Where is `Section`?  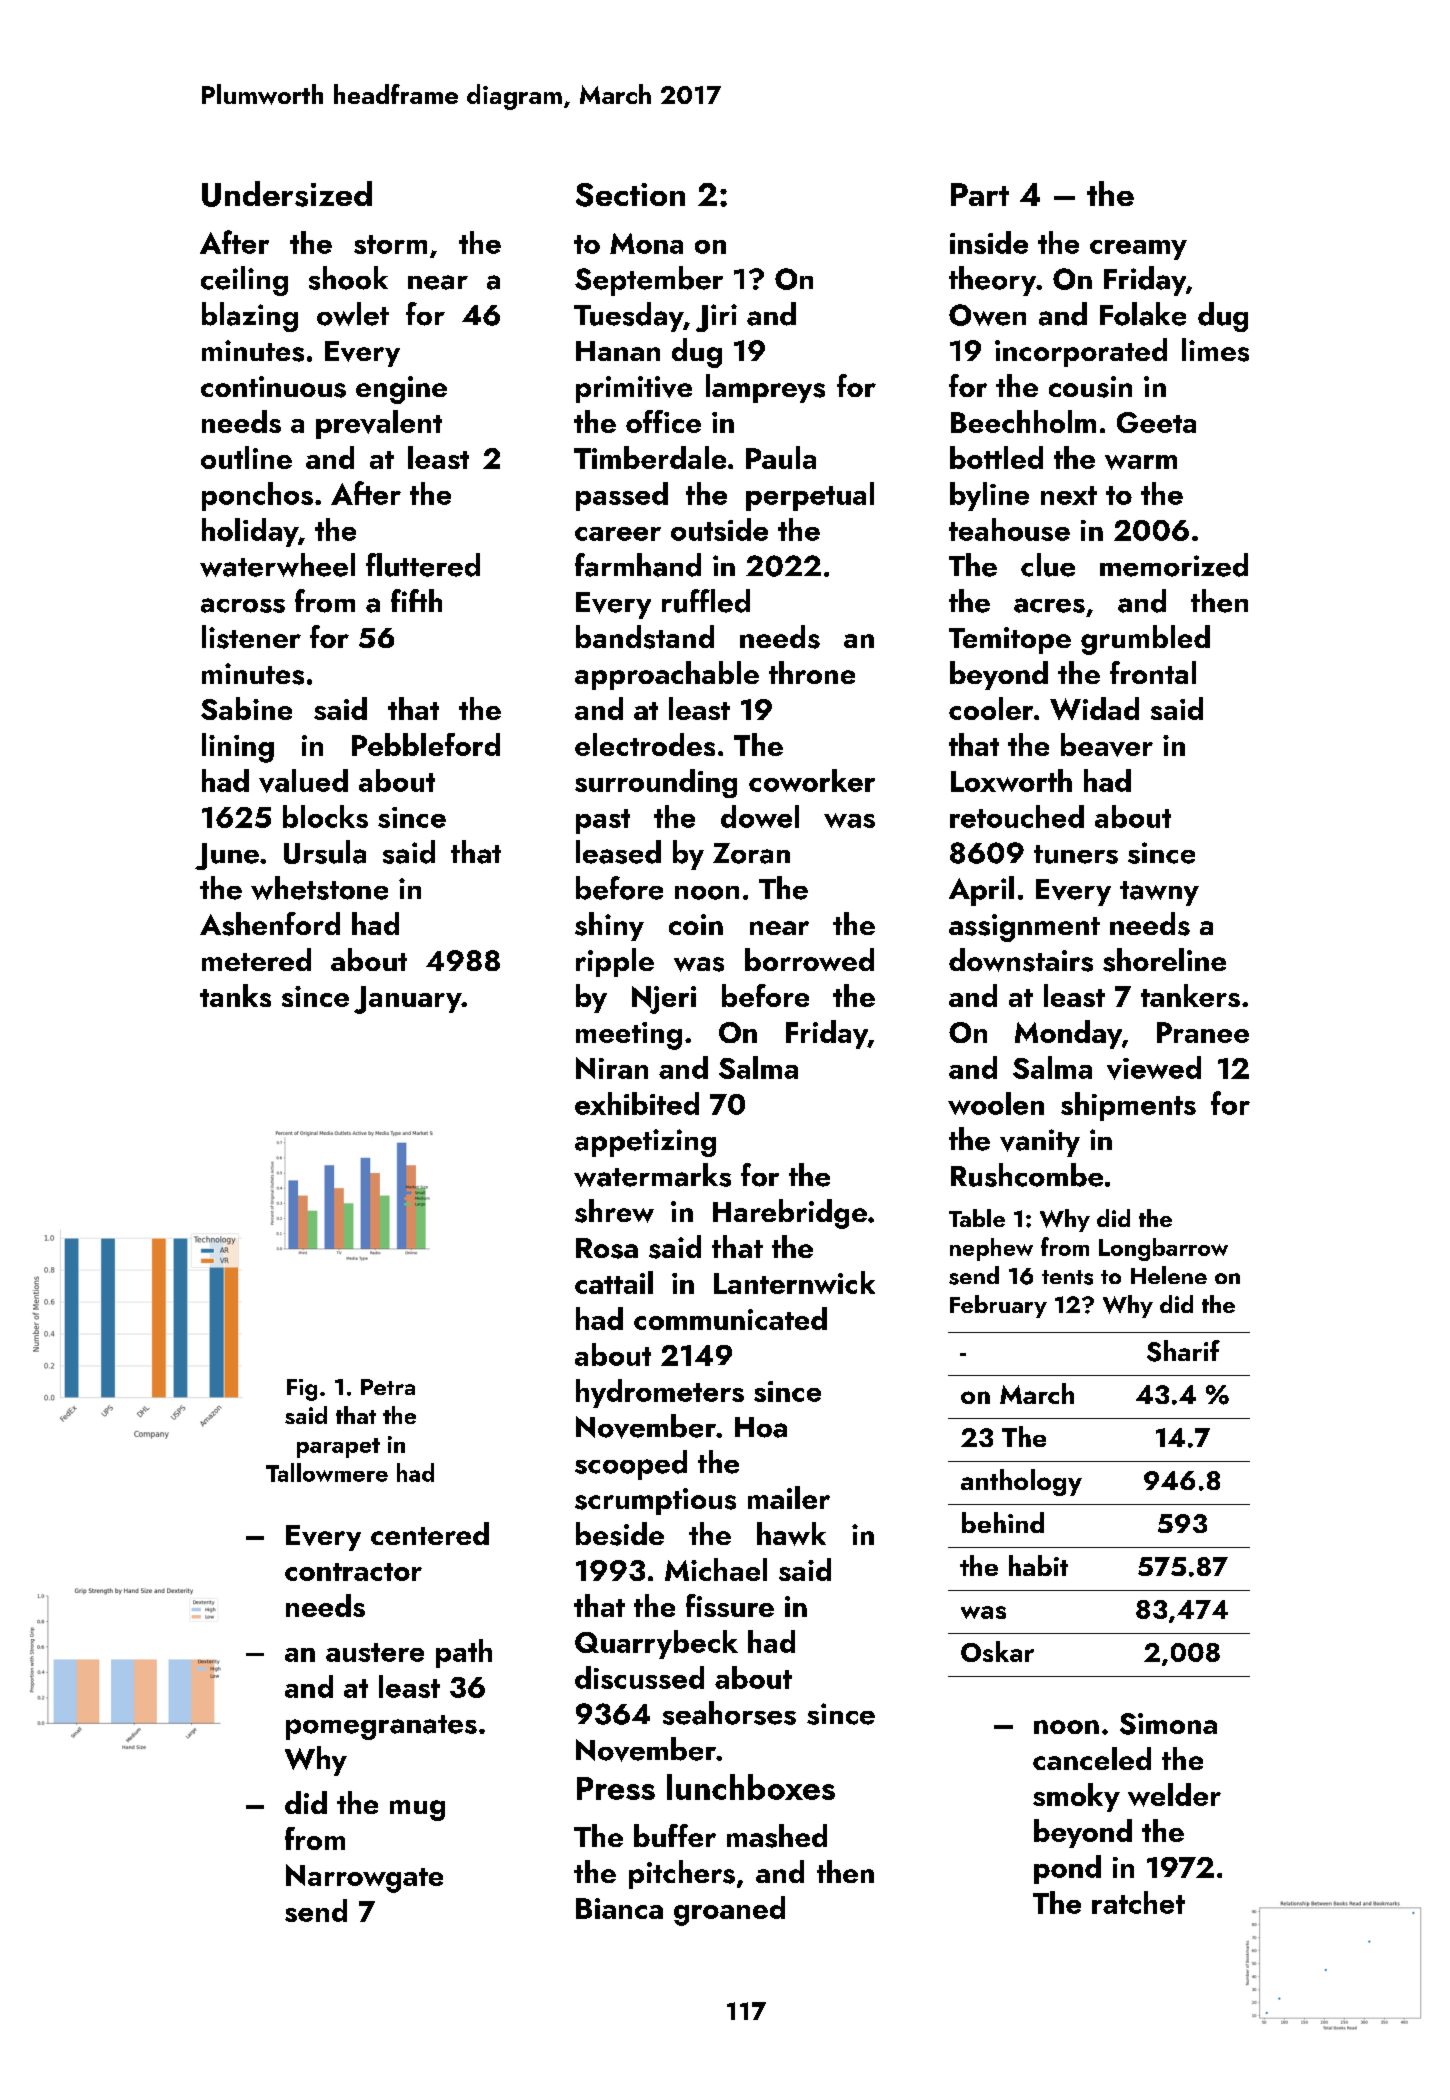 Section is located at coordinates (630, 195).
